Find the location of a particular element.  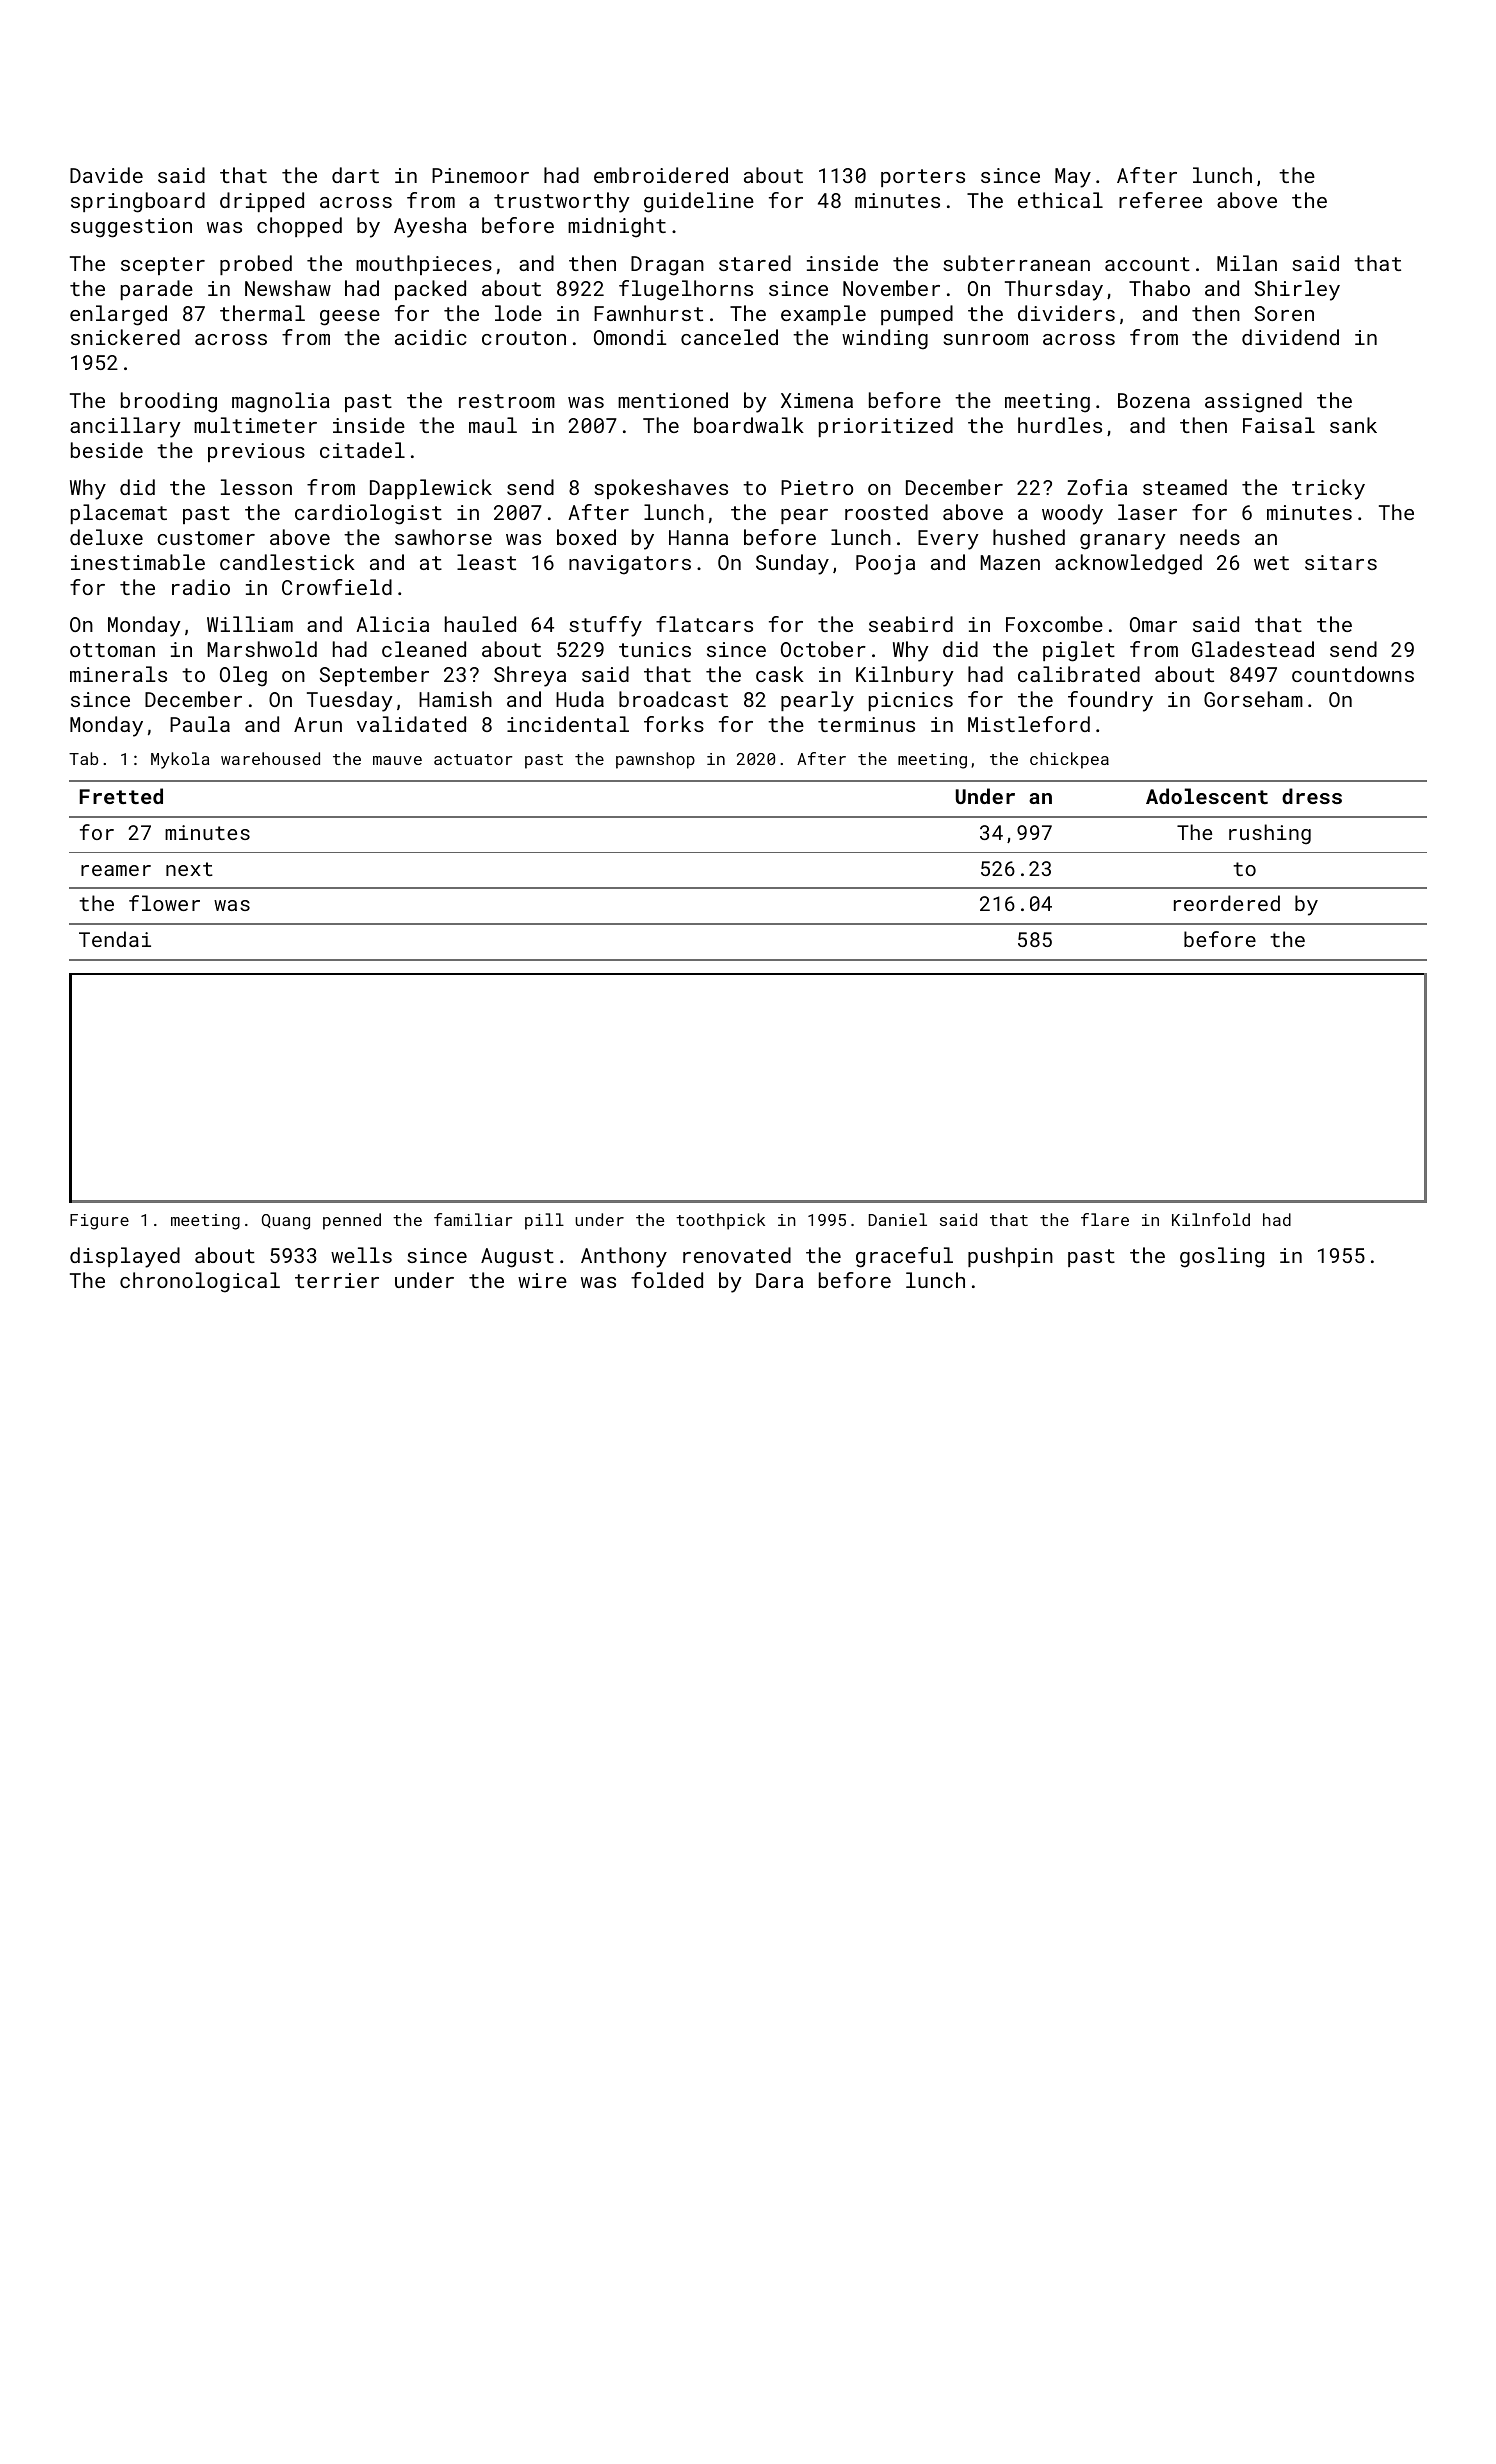

toothpick is located at coordinates (720, 1221).
